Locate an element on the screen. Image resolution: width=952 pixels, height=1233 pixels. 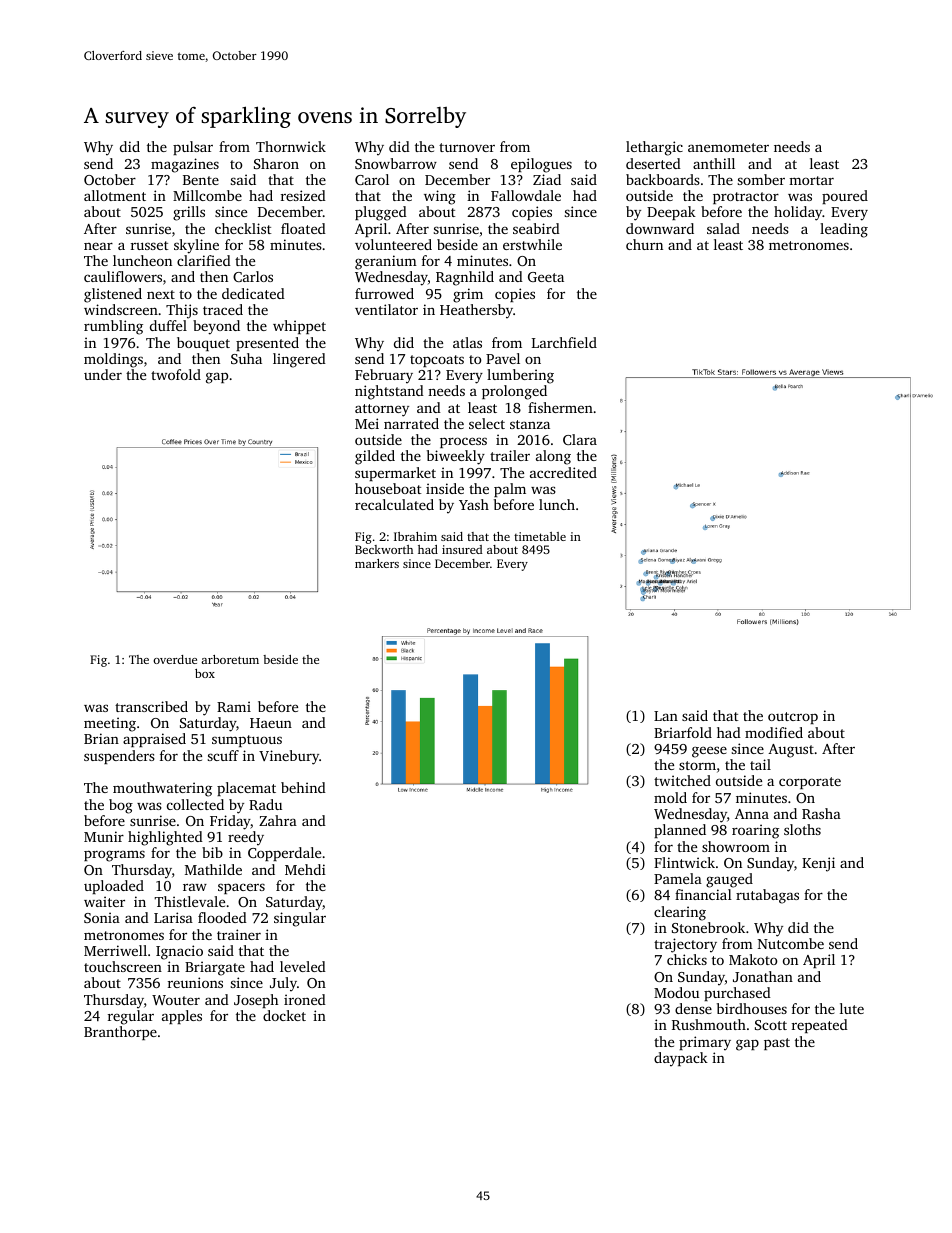
plugged is located at coordinates (381, 213).
